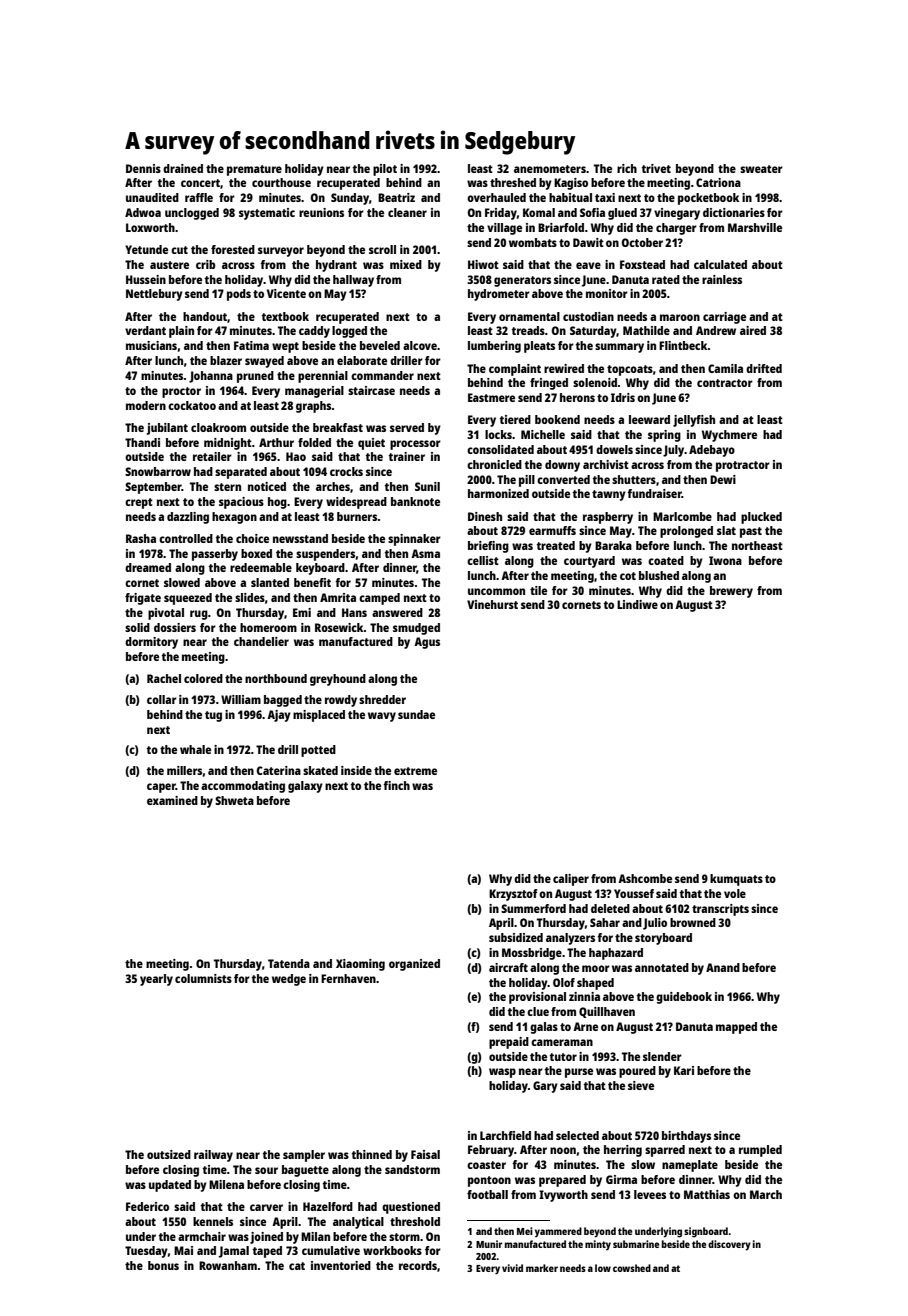 Image resolution: width=908 pixels, height=1316 pixels. Describe the element at coordinates (755, 227) in the screenshot. I see `Marshville` at that location.
